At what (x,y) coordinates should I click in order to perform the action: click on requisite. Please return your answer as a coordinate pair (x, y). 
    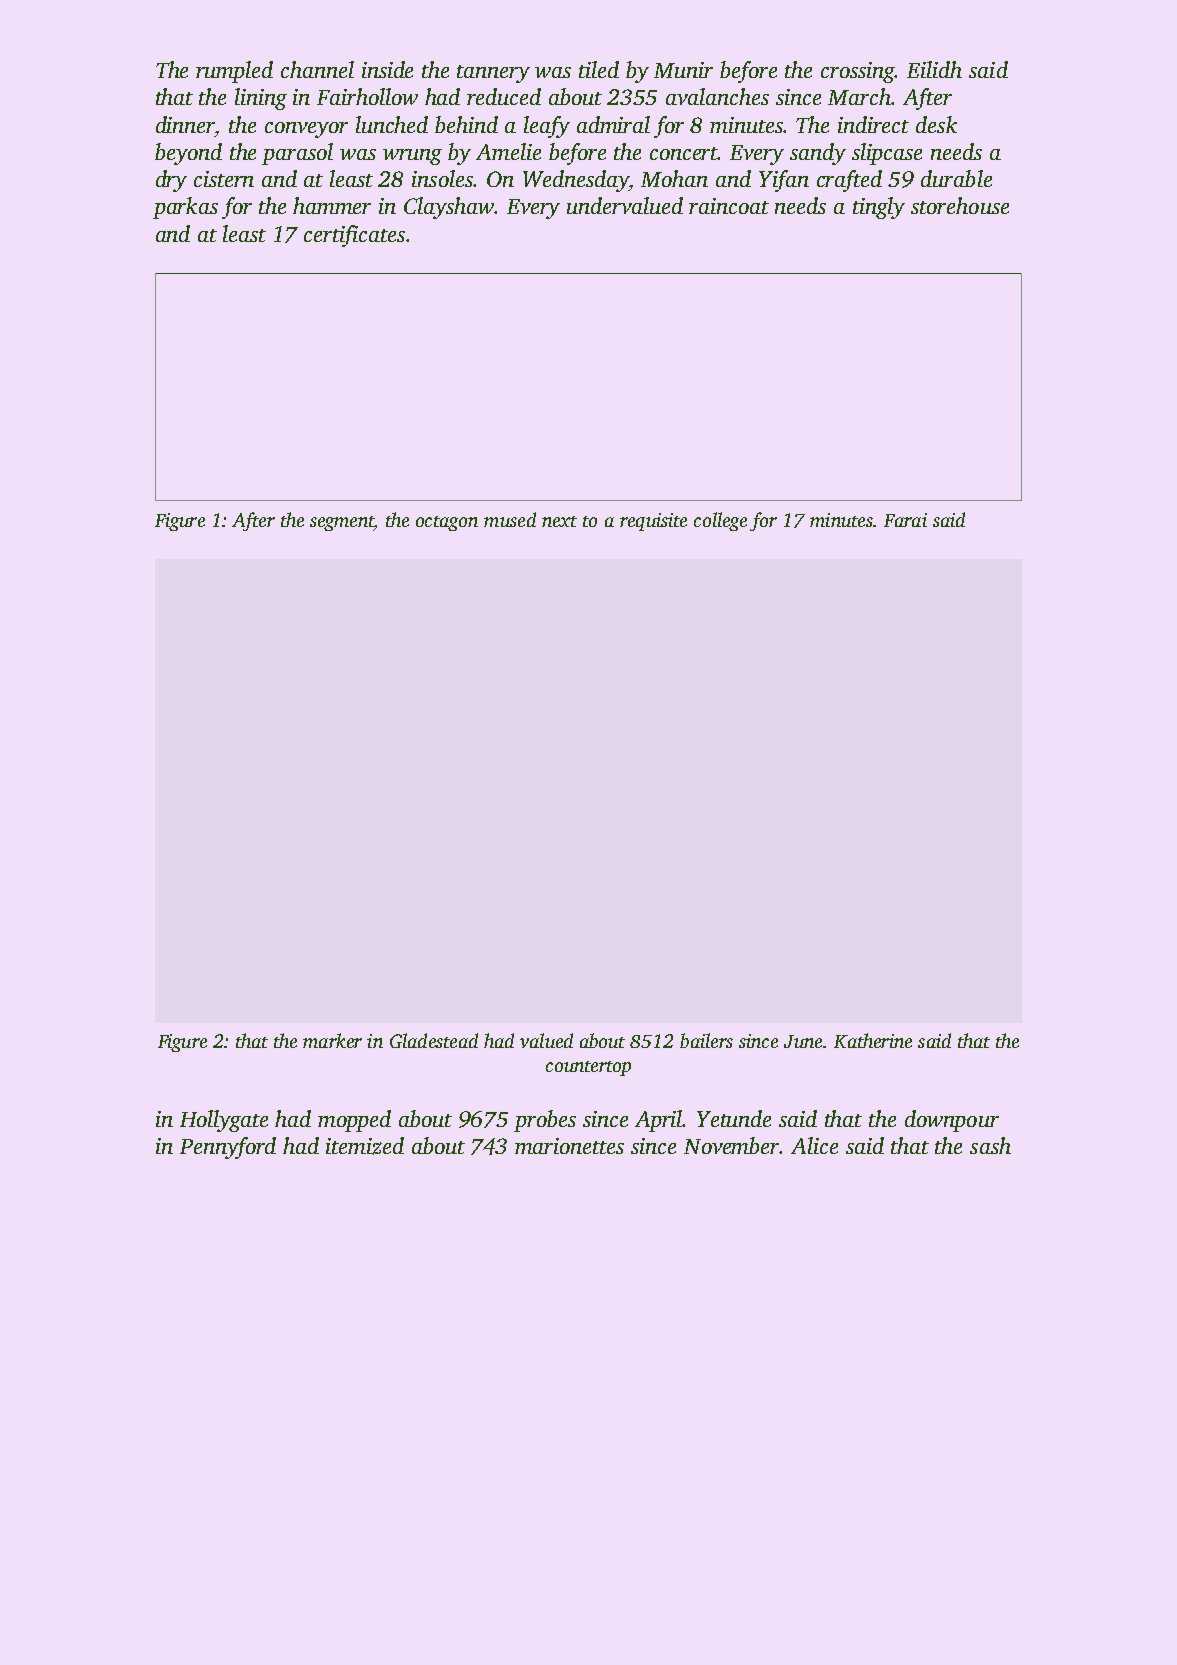
    Looking at the image, I should click on (653, 522).
